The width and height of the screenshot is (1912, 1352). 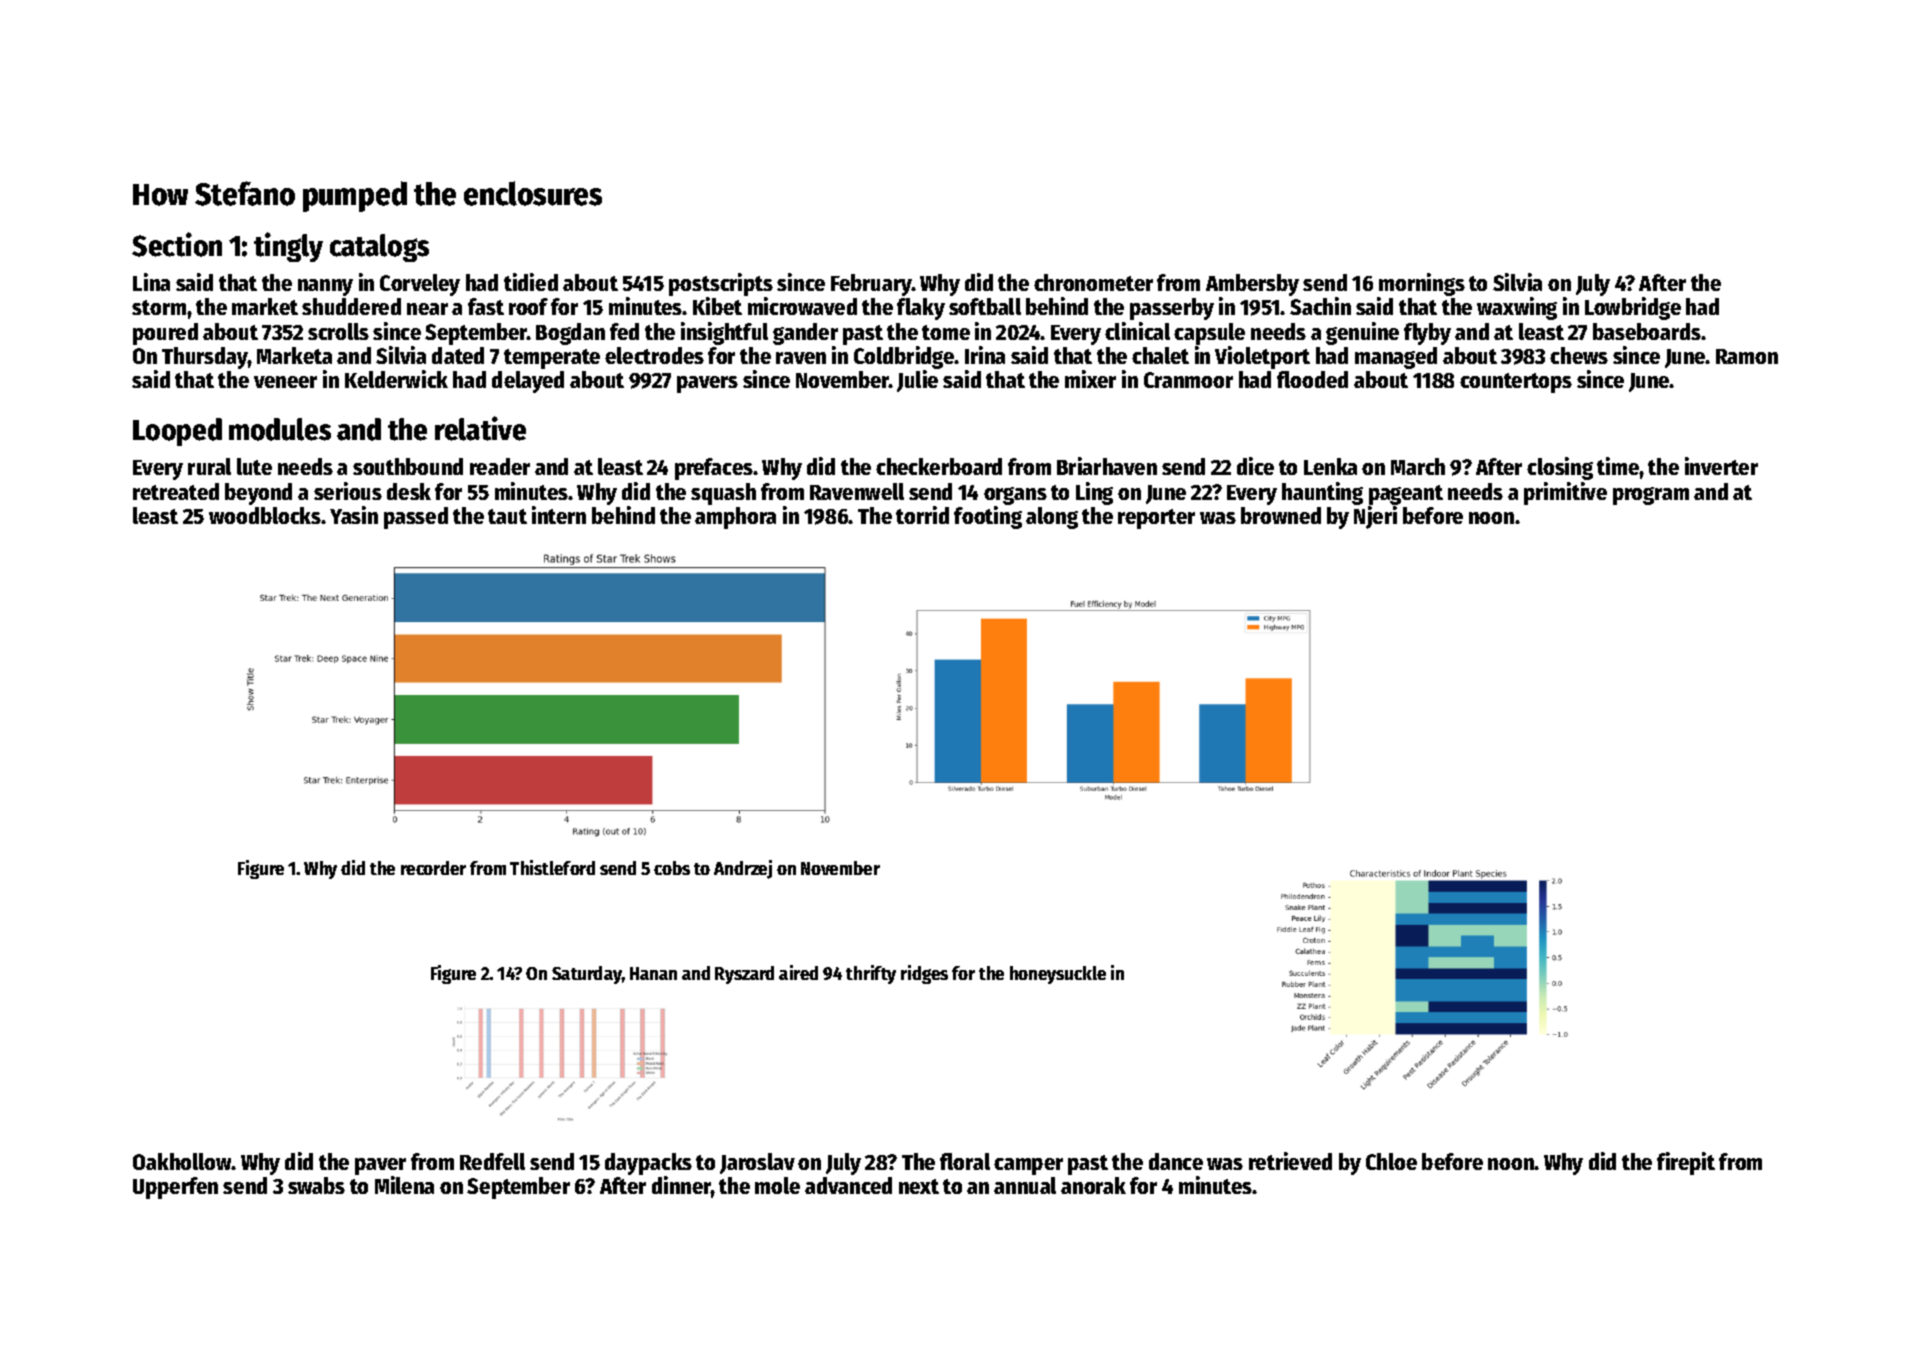 I want to click on retrieved, so click(x=1290, y=1161).
